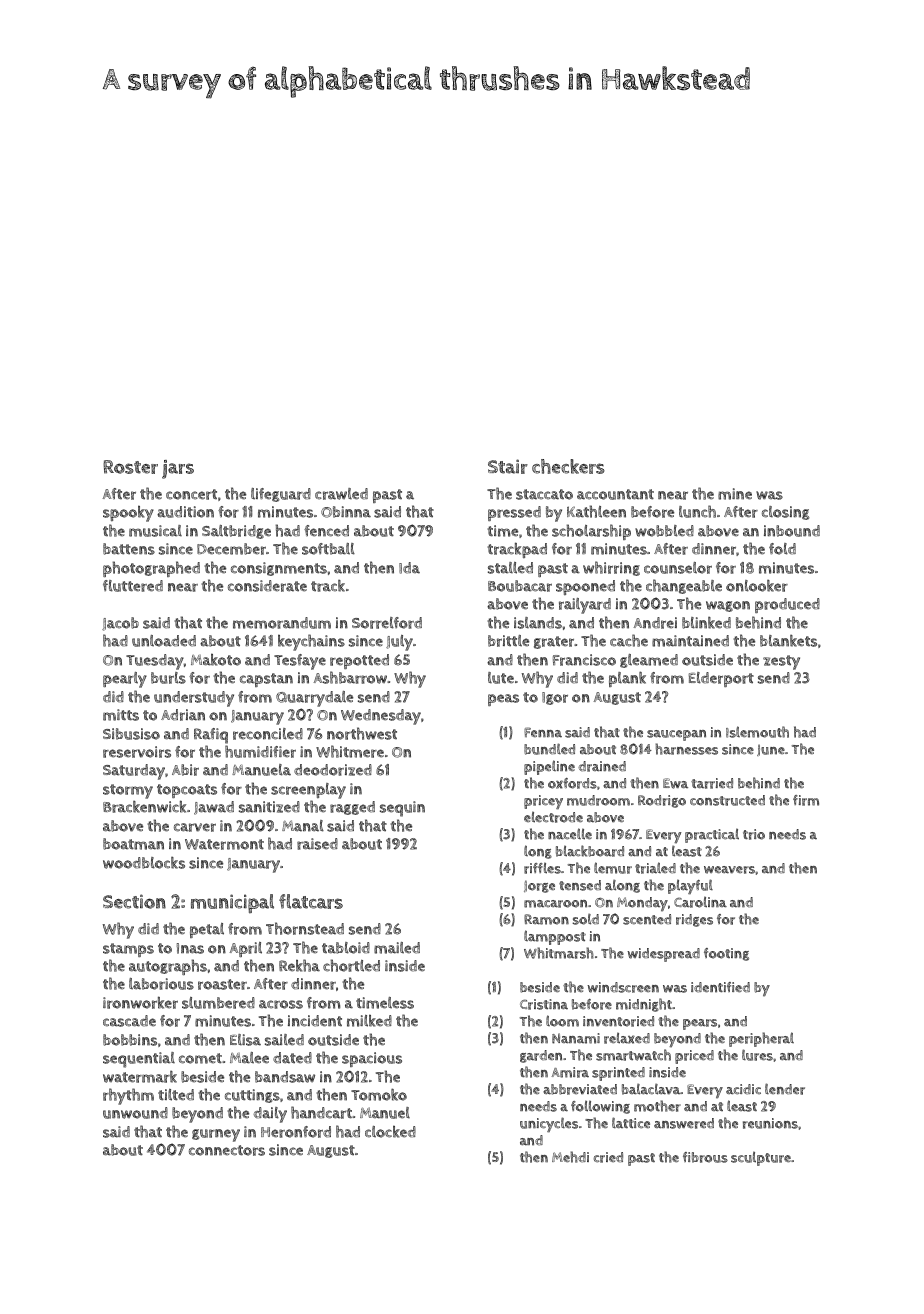 Image resolution: width=924 pixels, height=1314 pixels. I want to click on photographed, so click(151, 569).
